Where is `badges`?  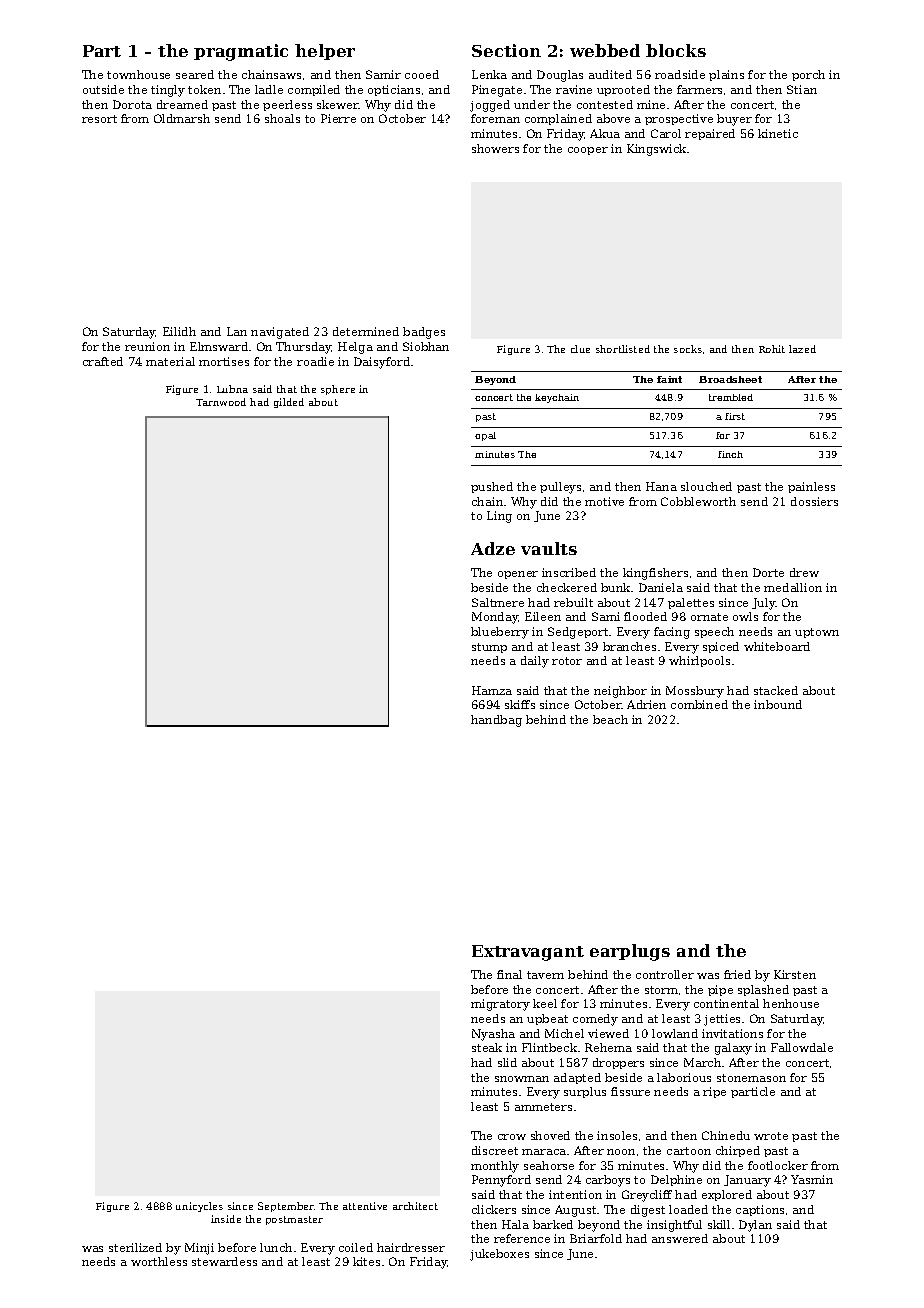
badges is located at coordinates (424, 333).
